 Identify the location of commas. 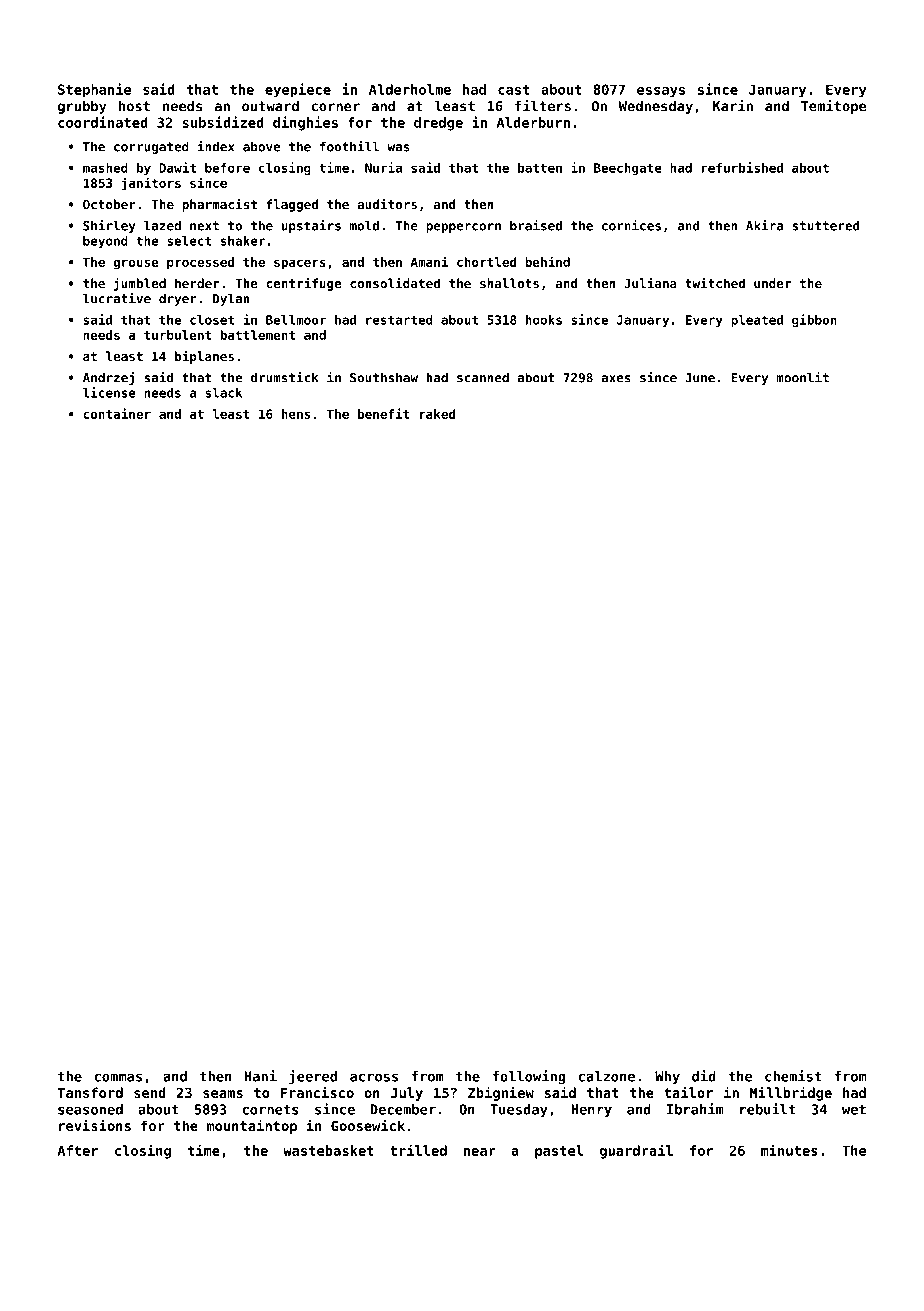
(118, 1077).
